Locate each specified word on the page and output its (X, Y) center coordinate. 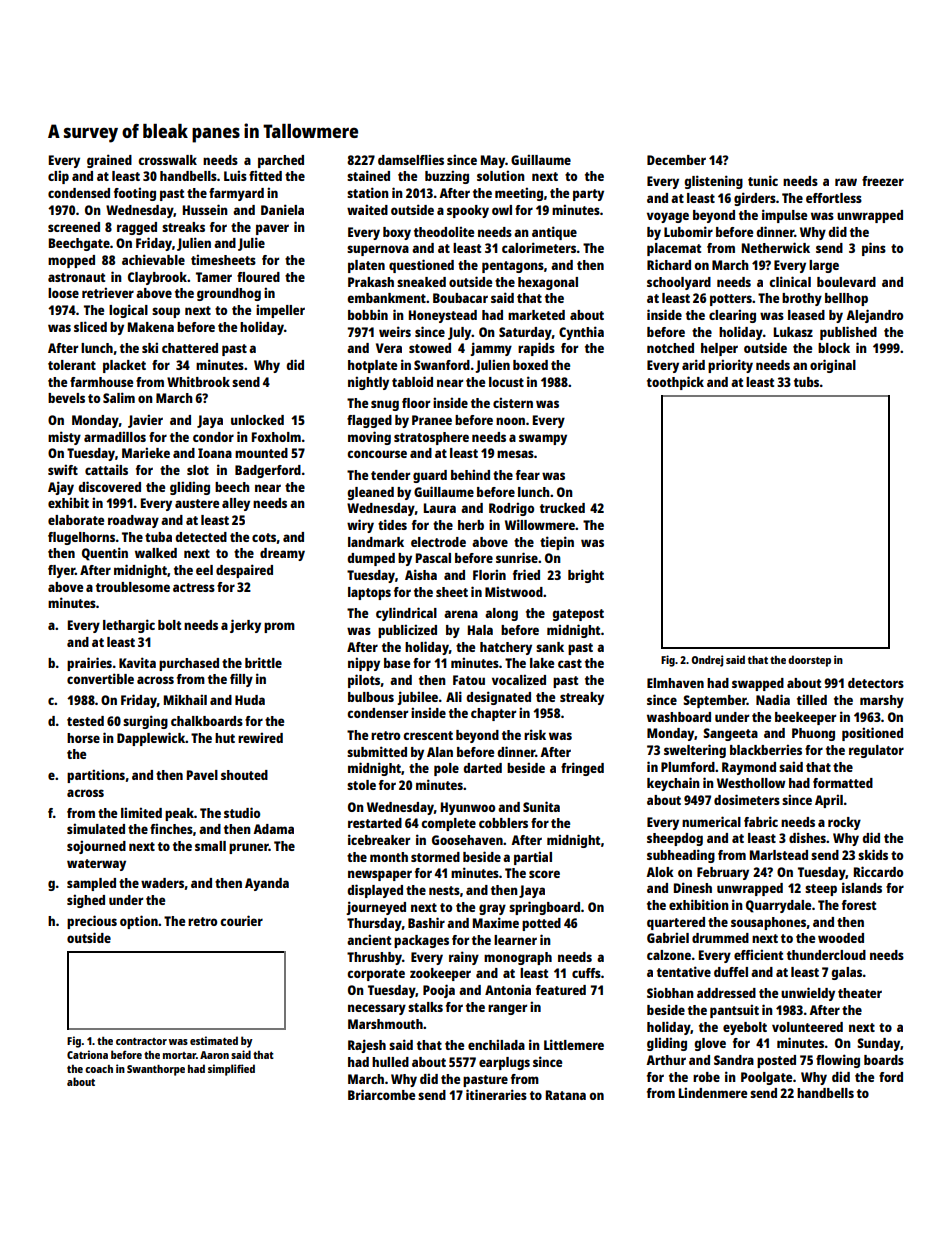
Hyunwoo (468, 808)
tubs (807, 382)
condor (213, 437)
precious (92, 922)
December (676, 160)
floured (258, 277)
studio (242, 812)
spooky (468, 211)
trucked (562, 508)
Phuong (813, 734)
